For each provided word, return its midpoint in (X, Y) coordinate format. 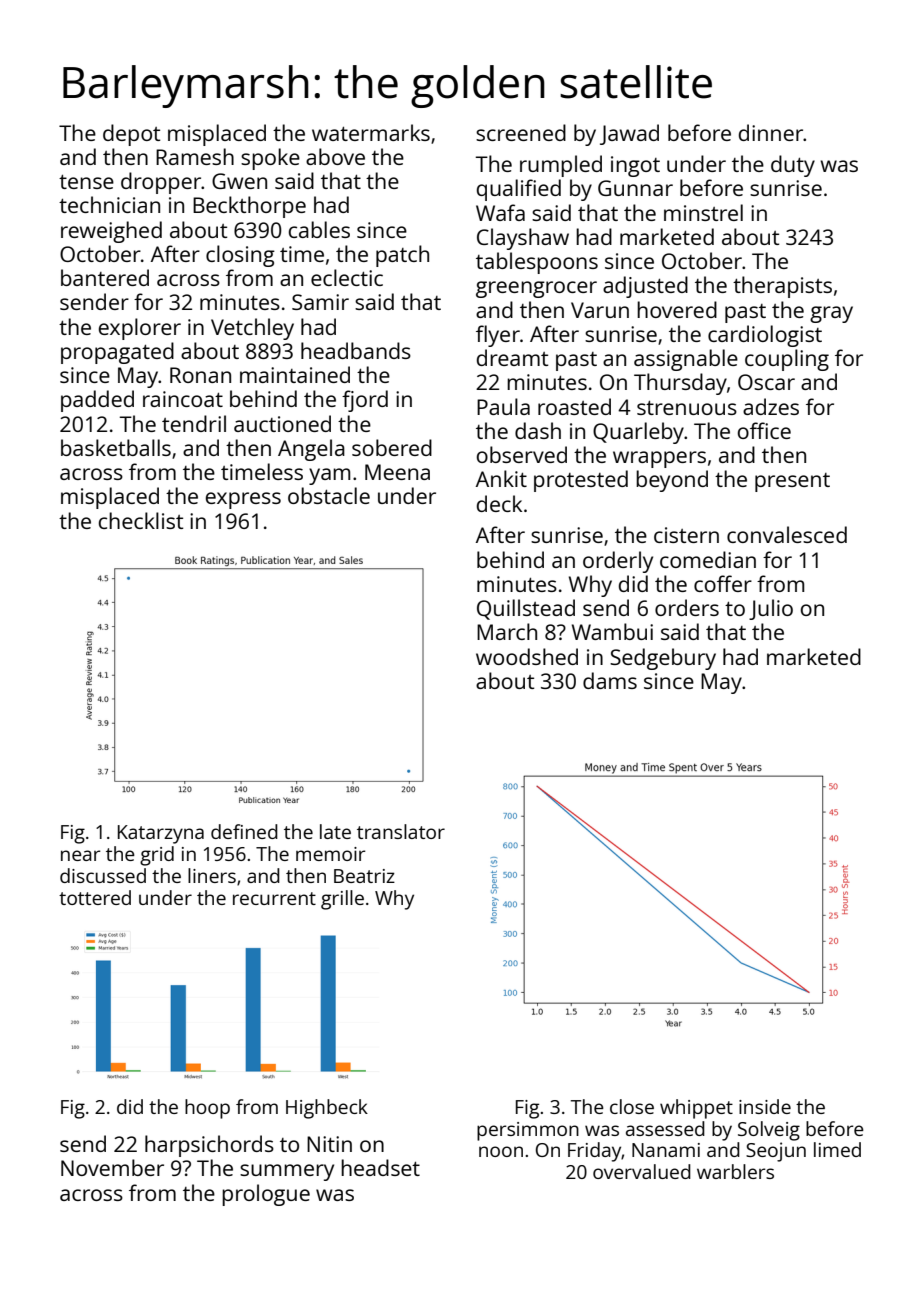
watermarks (371, 132)
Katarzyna (161, 834)
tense (86, 182)
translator (401, 831)
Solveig (769, 1131)
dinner (771, 132)
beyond (672, 481)
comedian (708, 559)
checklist (141, 520)
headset (380, 1167)
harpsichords (209, 1146)
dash (538, 430)
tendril (194, 423)
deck (499, 503)
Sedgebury (663, 659)
